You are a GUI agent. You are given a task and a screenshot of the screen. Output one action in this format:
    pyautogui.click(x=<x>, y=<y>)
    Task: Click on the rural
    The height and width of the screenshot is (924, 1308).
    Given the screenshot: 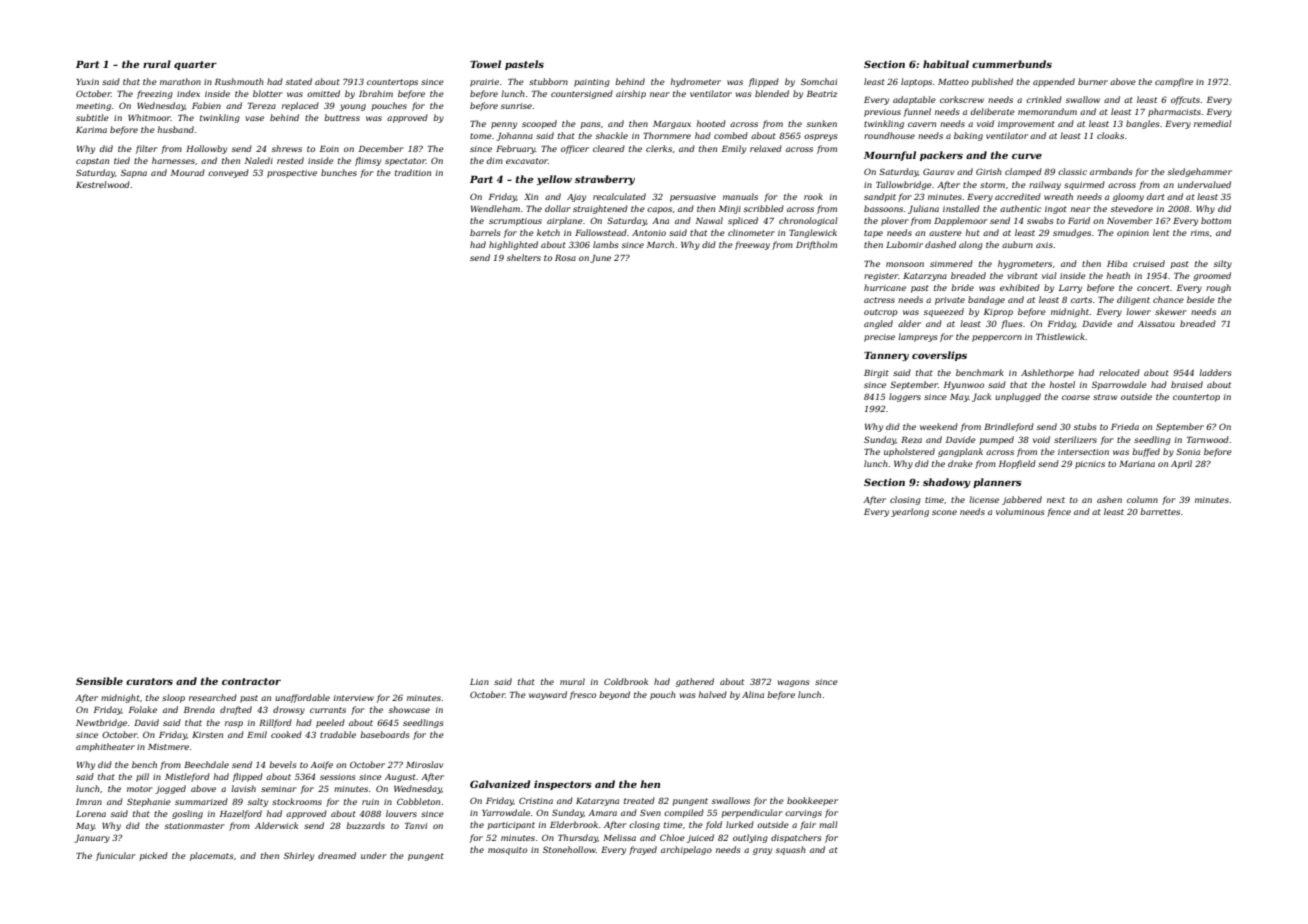 What is the action you would take?
    pyautogui.click(x=157, y=64)
